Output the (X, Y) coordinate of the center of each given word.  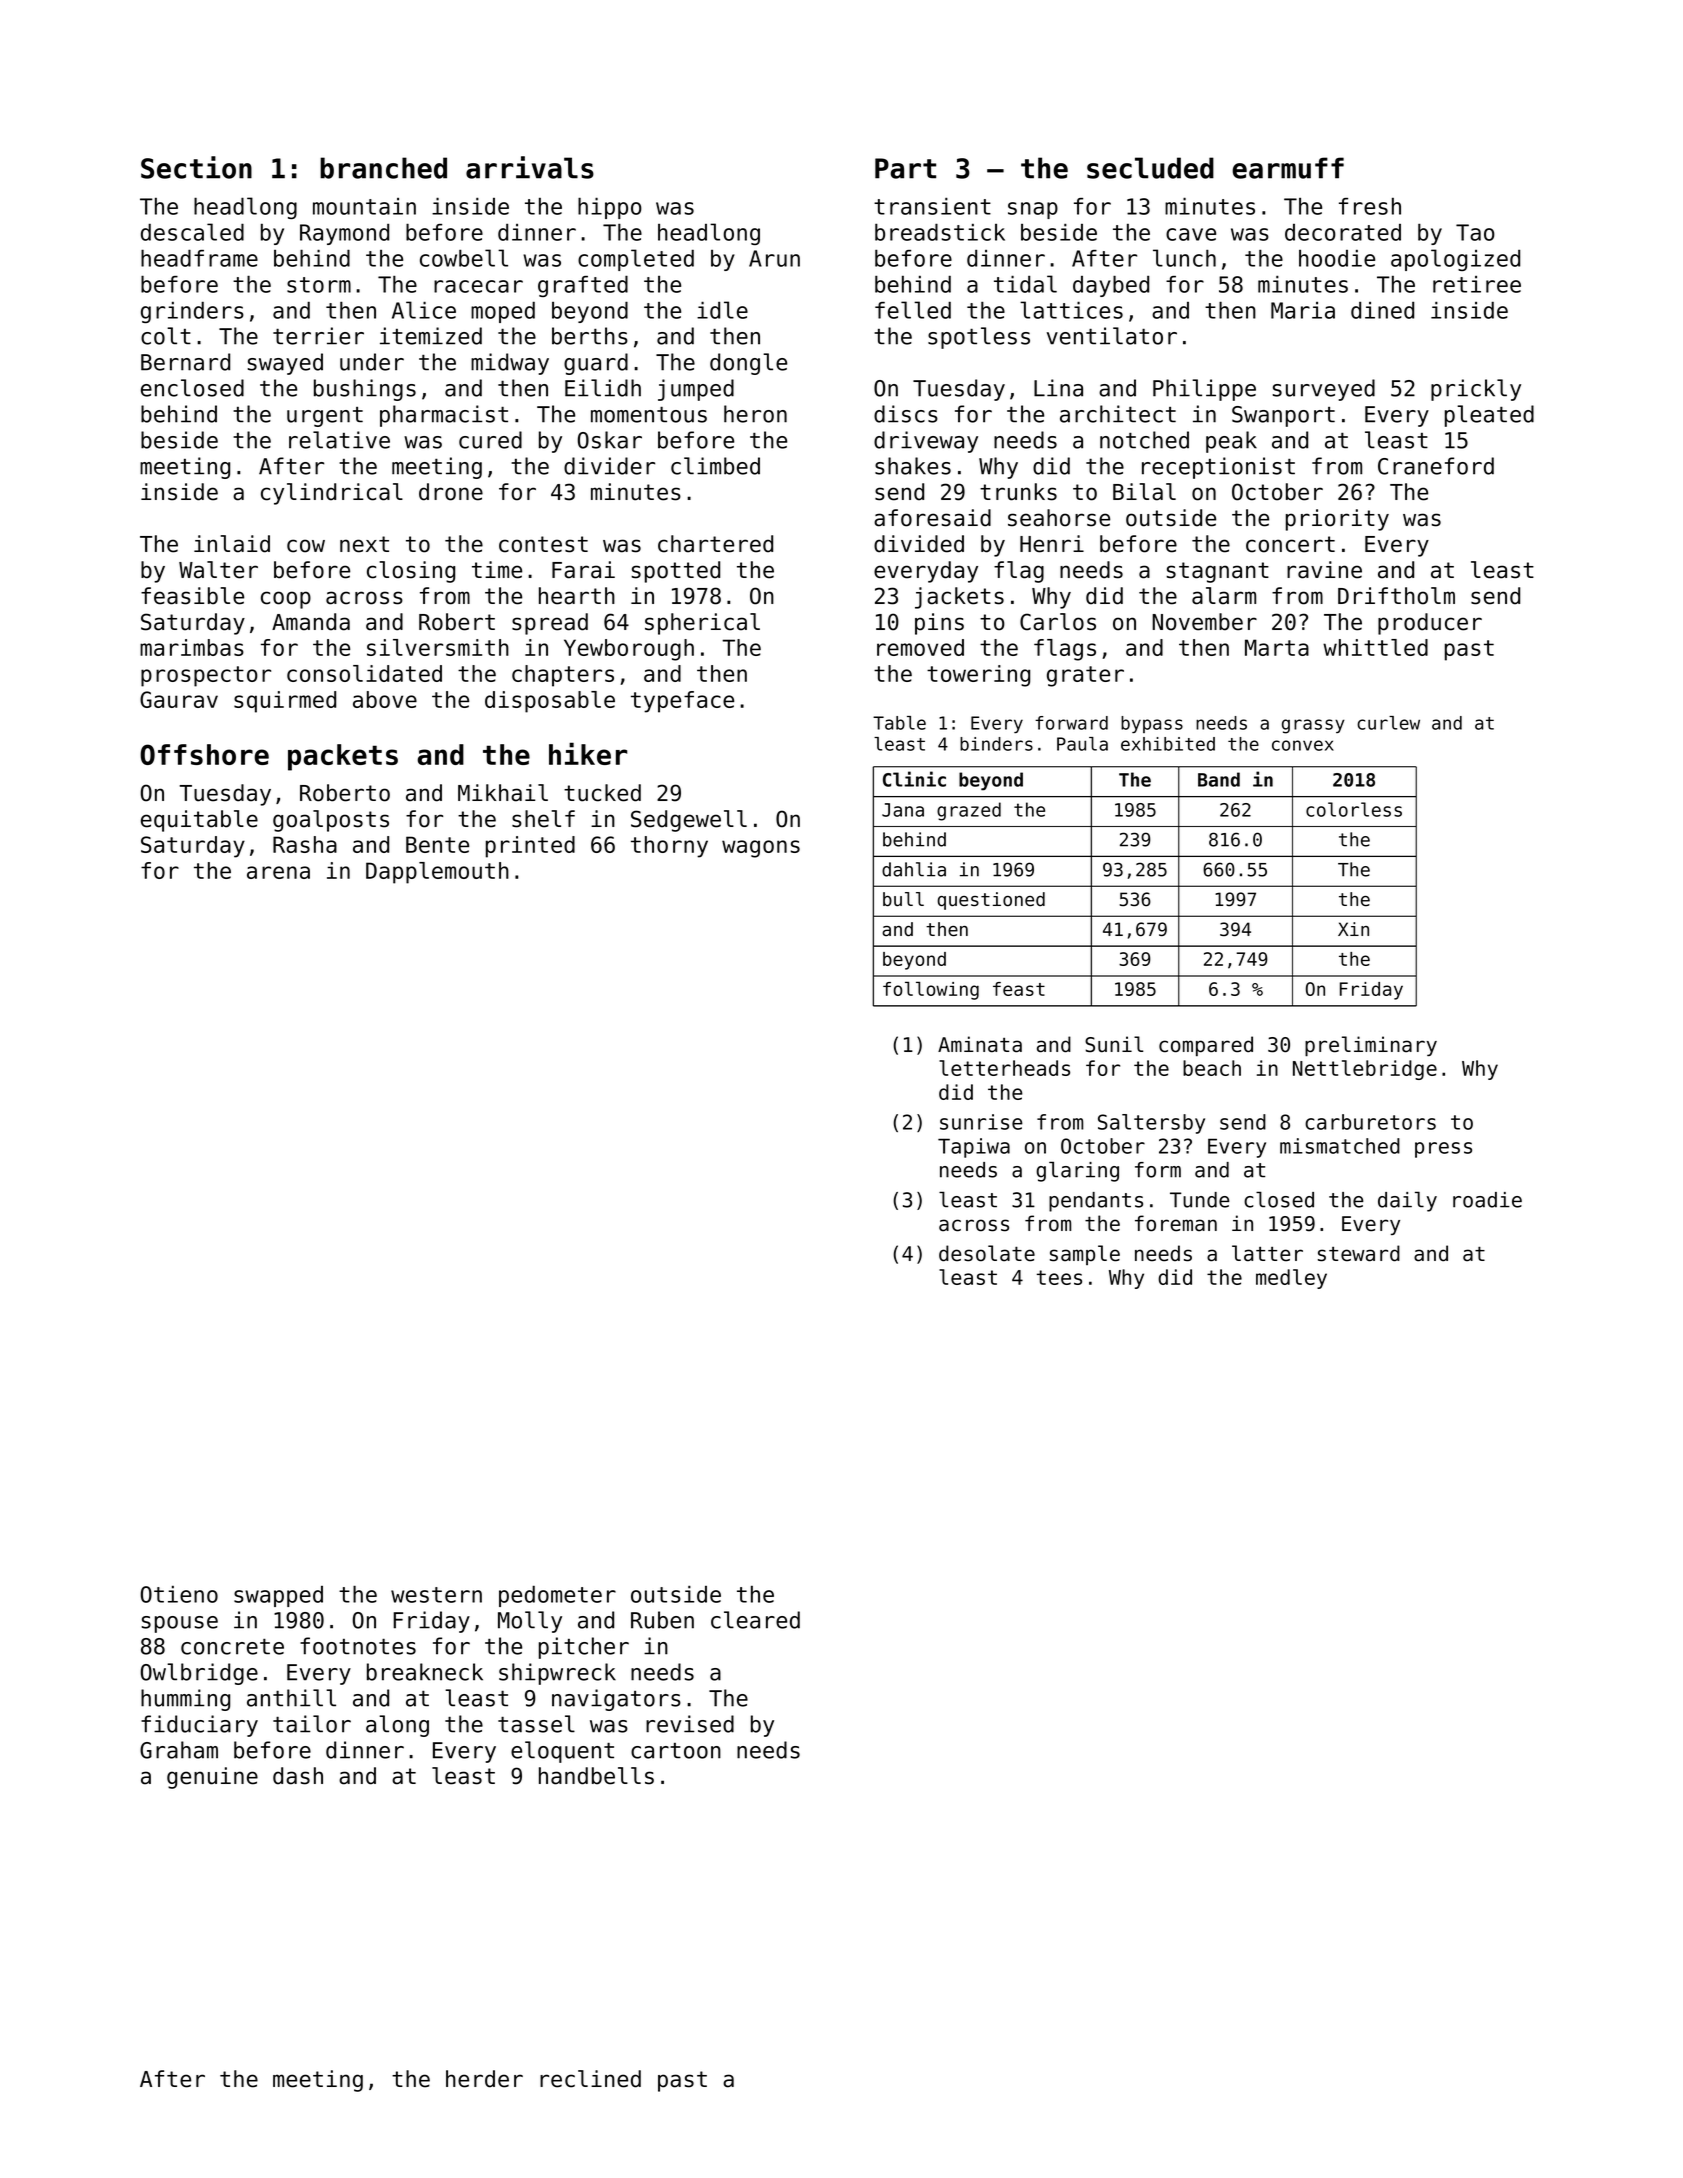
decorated (1343, 232)
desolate (987, 1253)
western (436, 1595)
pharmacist (444, 416)
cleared (755, 1620)
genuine (212, 1778)
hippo (610, 208)
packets (343, 757)
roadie (1487, 1200)
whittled (1375, 647)
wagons (761, 849)
